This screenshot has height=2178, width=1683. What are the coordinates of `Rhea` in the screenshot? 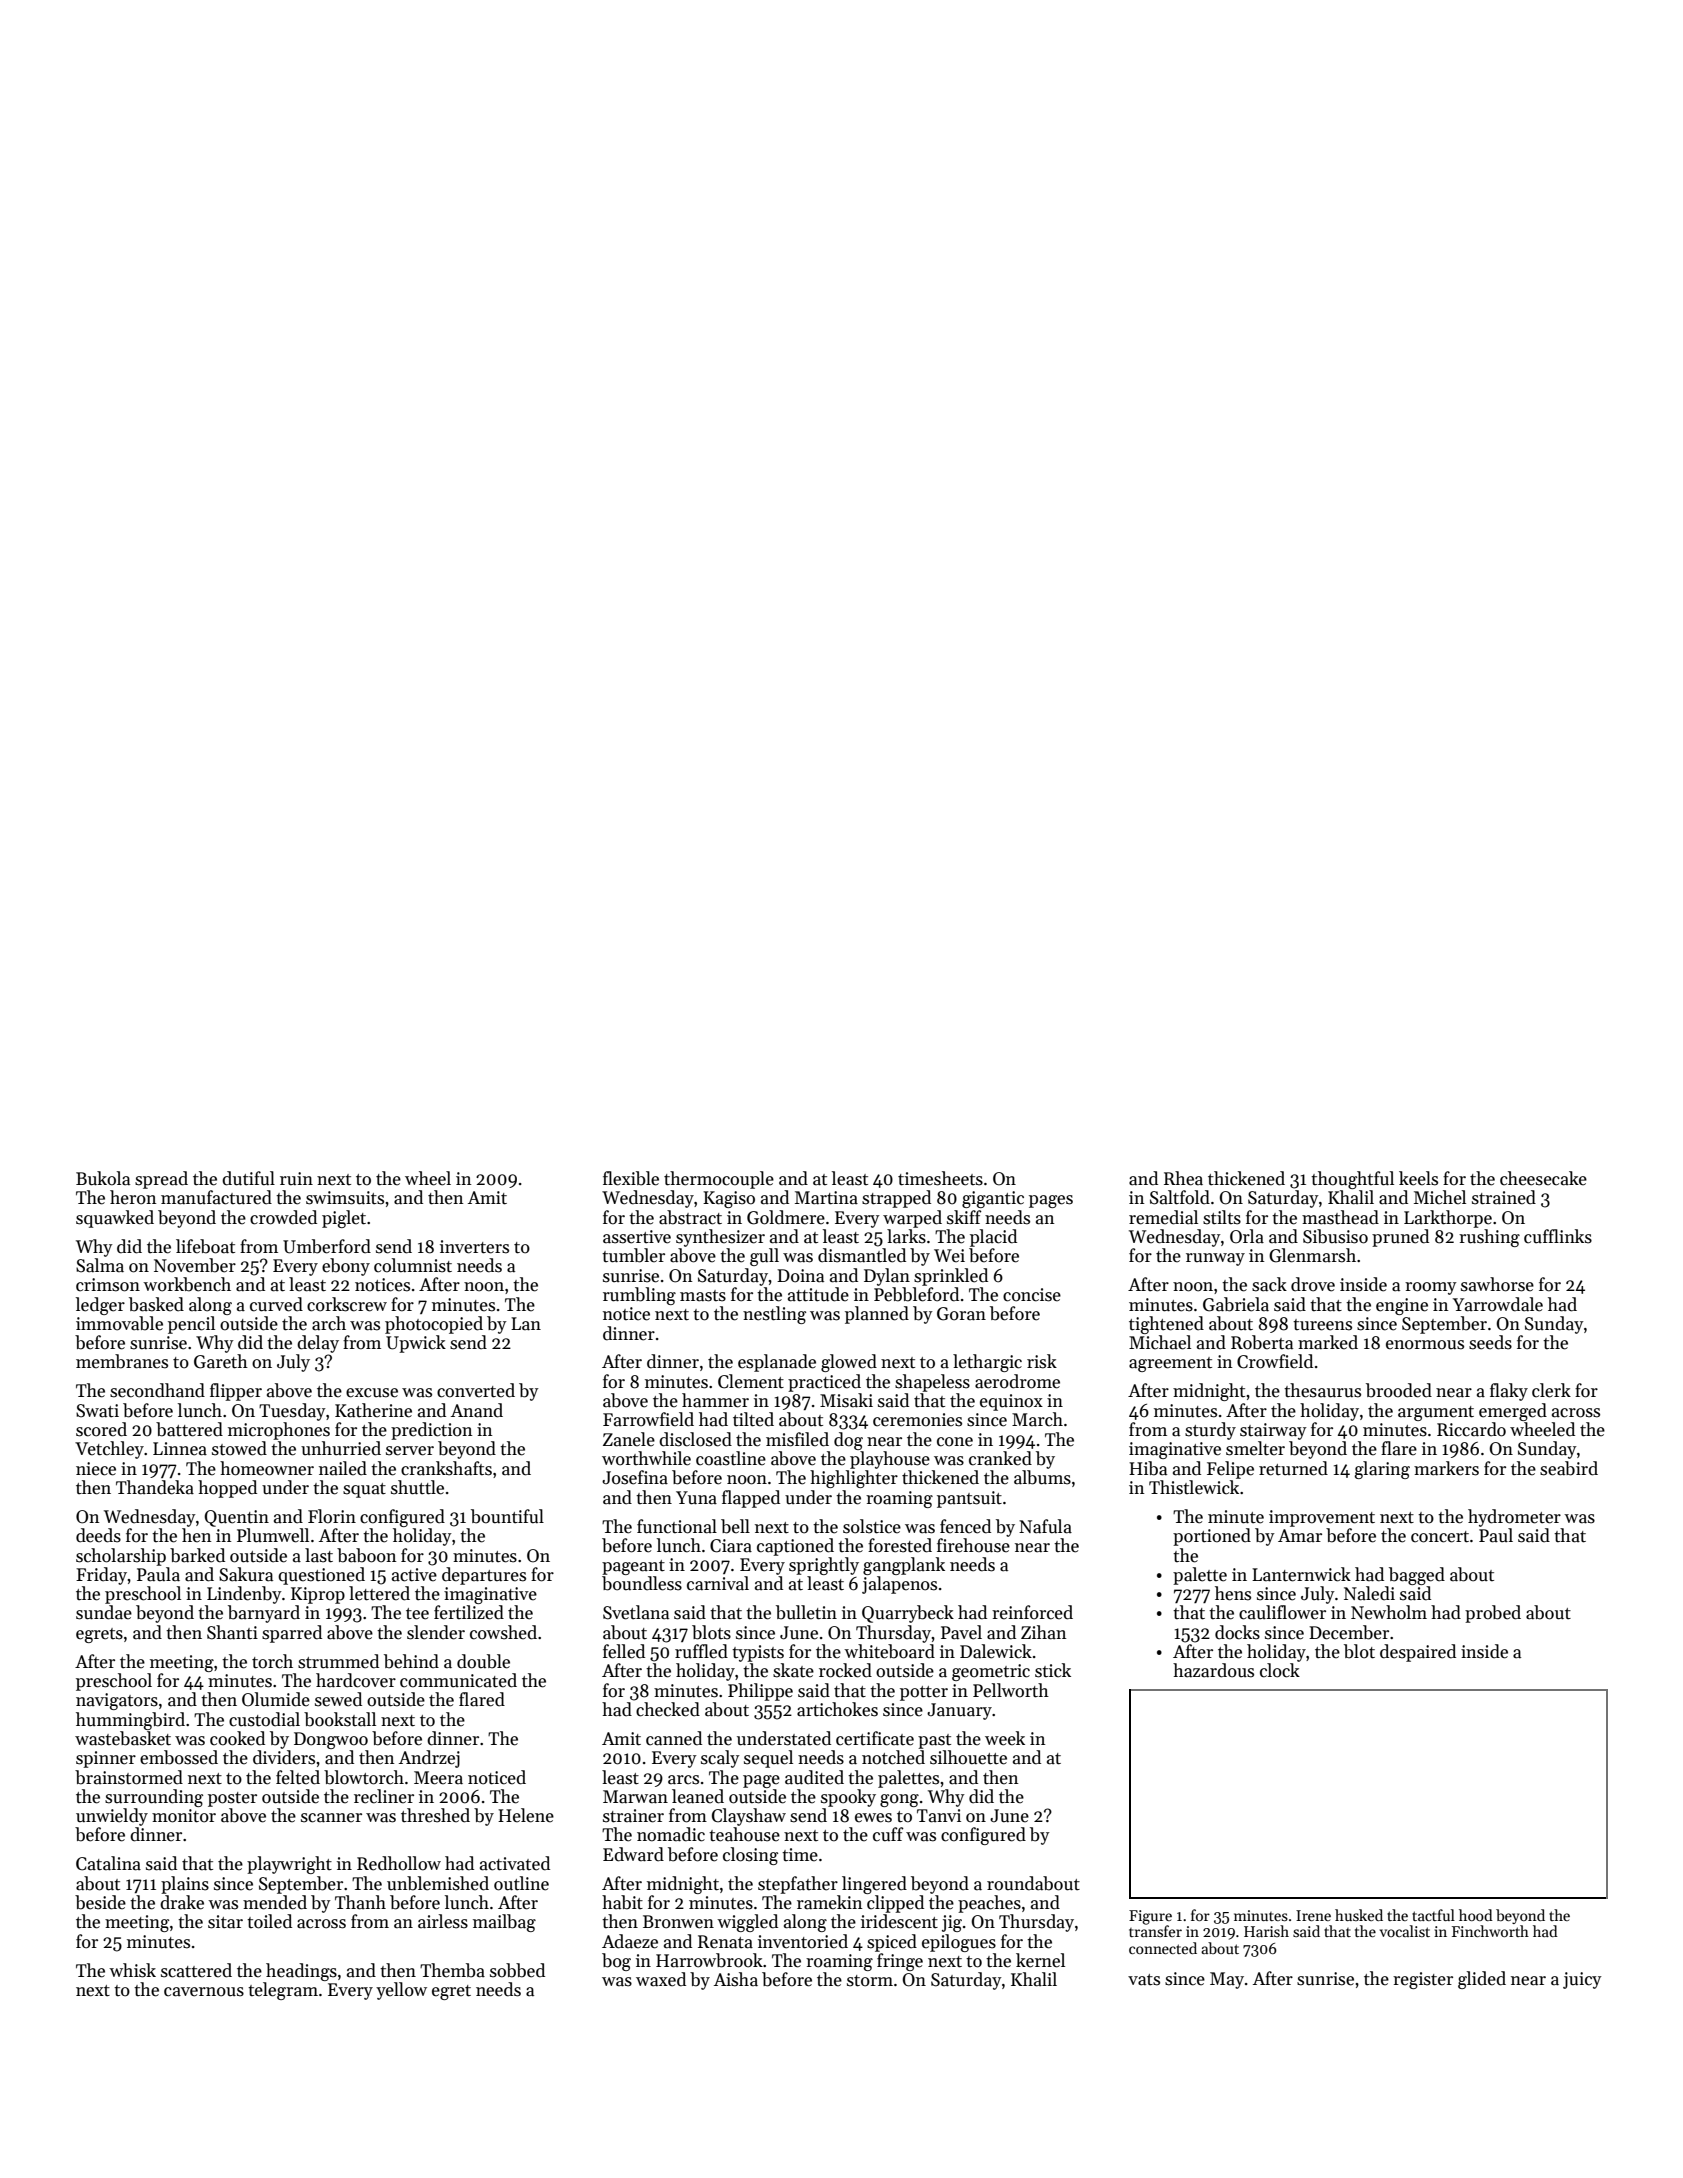 It's located at (1183, 1178).
